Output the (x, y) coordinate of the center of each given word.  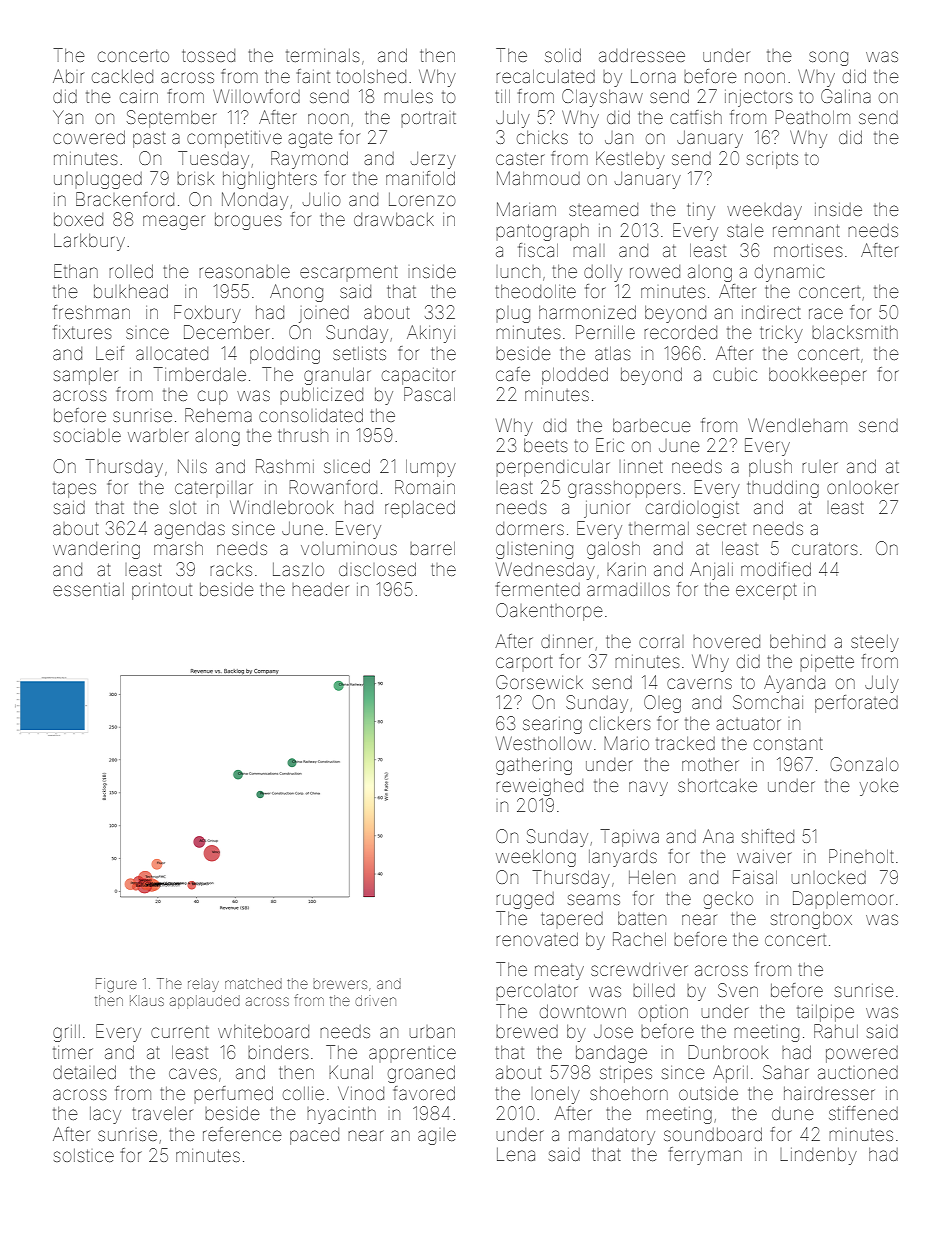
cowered (89, 137)
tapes (74, 490)
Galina (846, 96)
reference (242, 1134)
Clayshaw (602, 98)
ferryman (705, 1156)
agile (437, 1137)
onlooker (863, 487)
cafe (513, 374)
